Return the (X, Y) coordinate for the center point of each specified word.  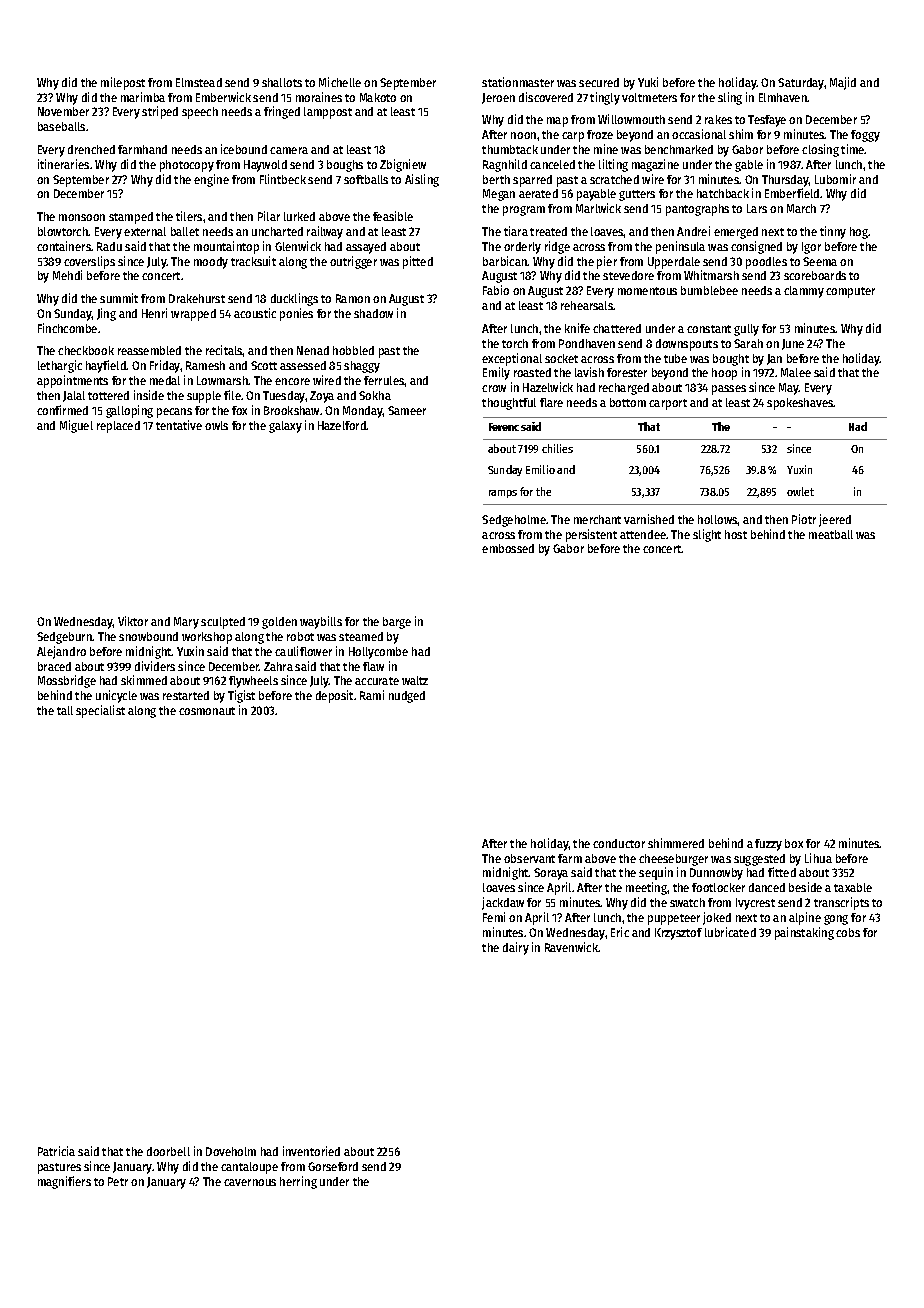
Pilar (269, 216)
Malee (796, 372)
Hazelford (342, 425)
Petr (118, 1181)
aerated (538, 193)
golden (279, 623)
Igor (811, 248)
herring (298, 1182)
